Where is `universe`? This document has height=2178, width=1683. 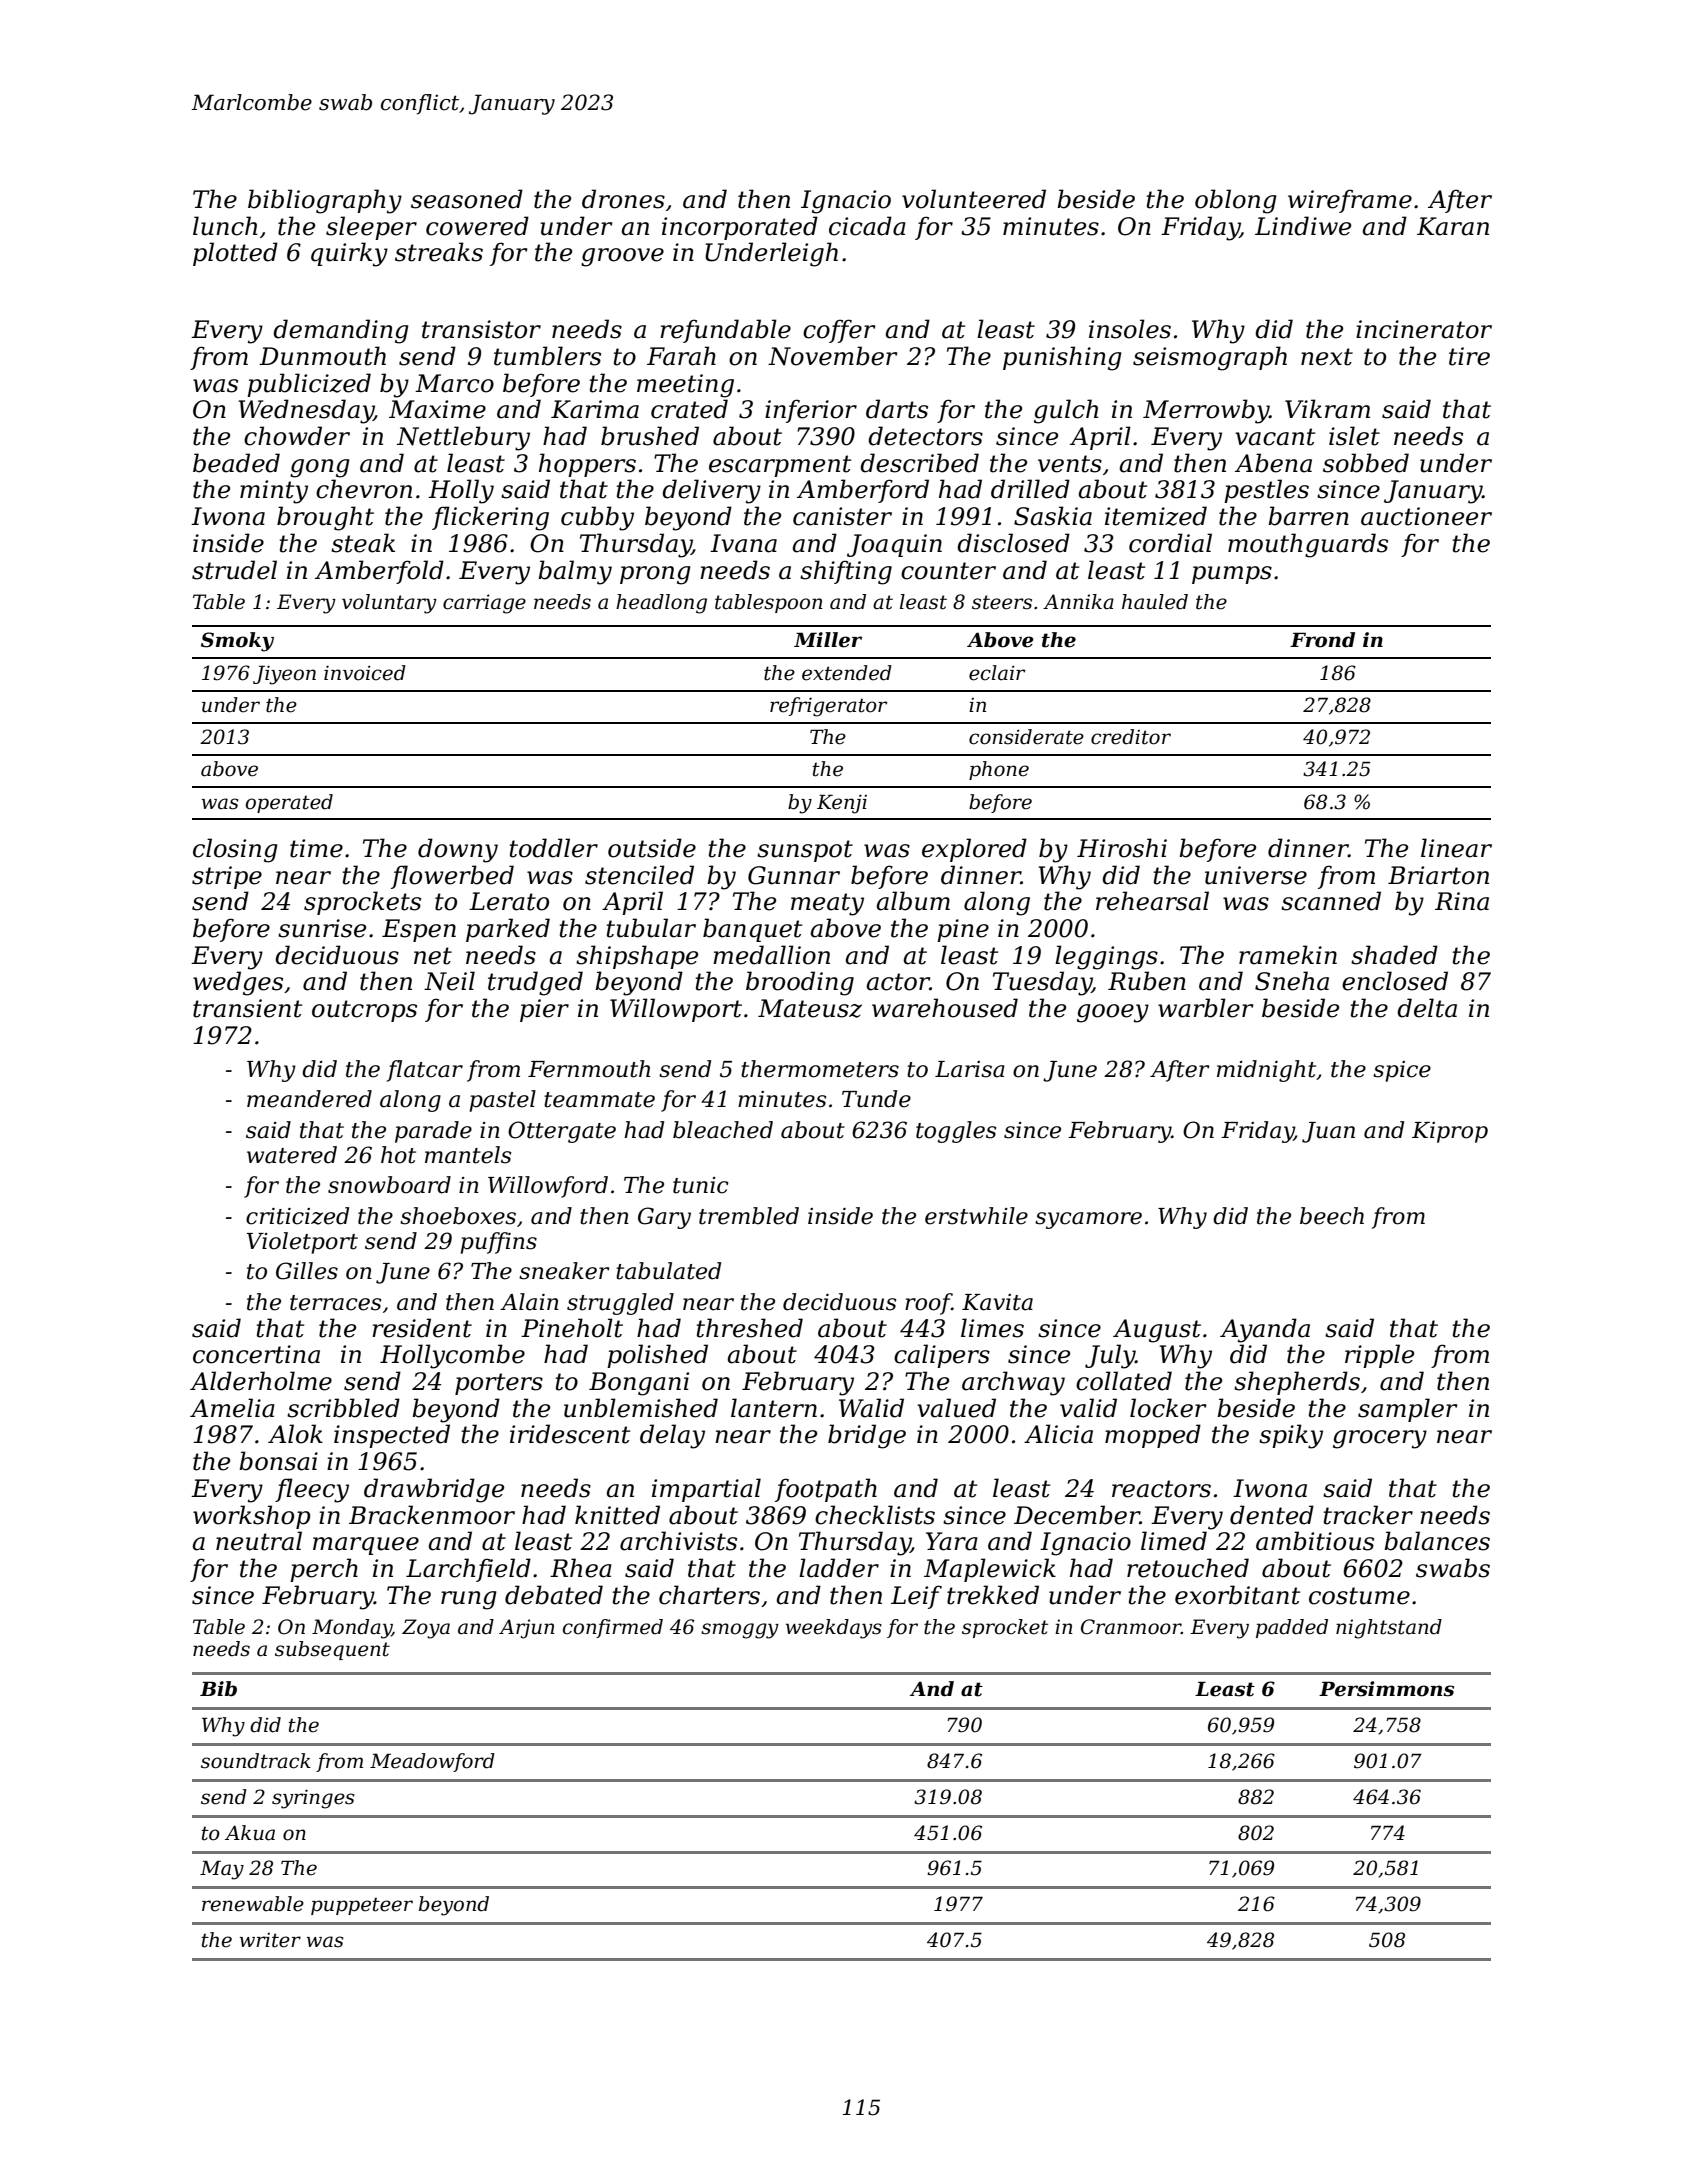
universe is located at coordinates (1256, 875).
